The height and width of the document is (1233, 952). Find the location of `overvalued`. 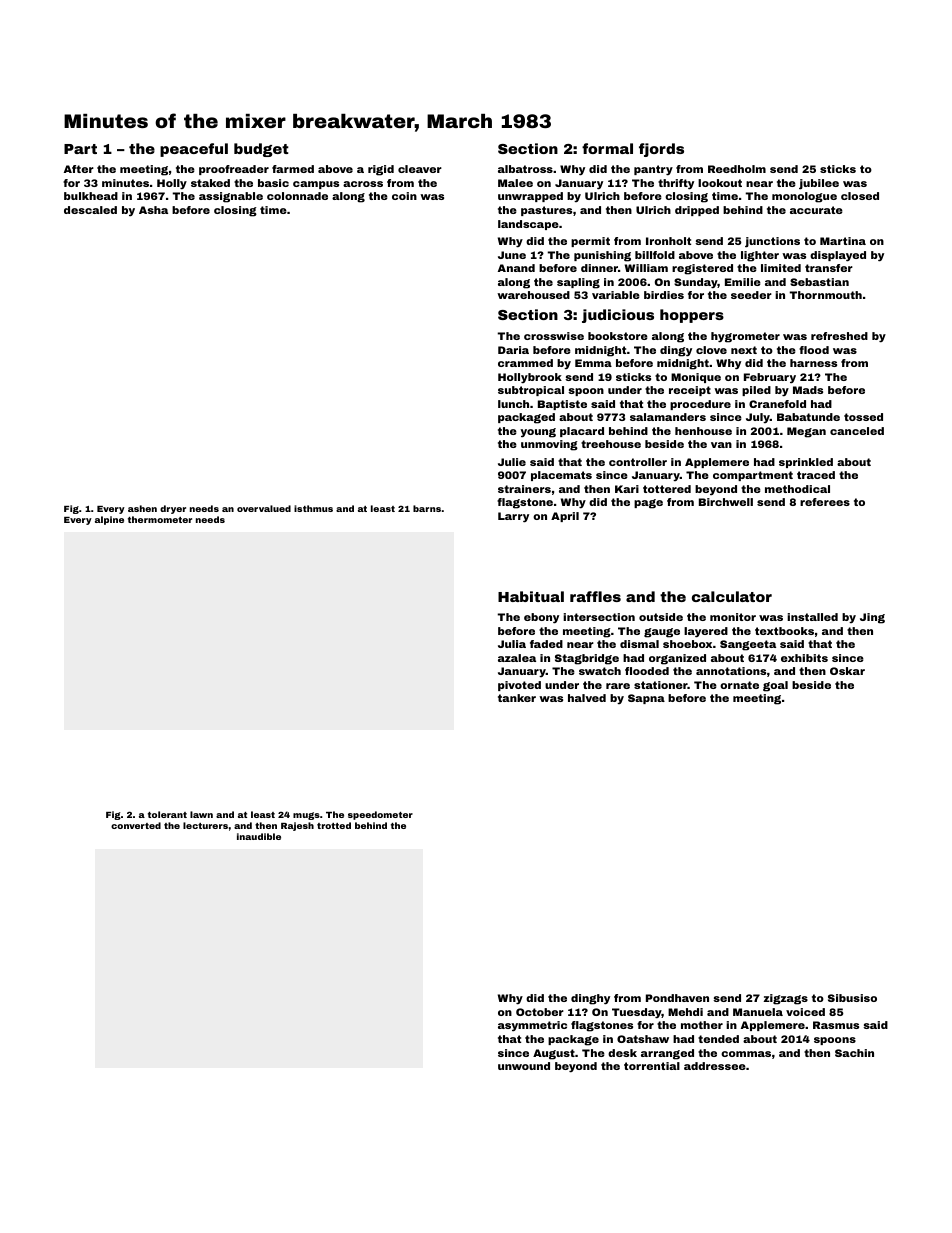

overvalued is located at coordinates (264, 508).
